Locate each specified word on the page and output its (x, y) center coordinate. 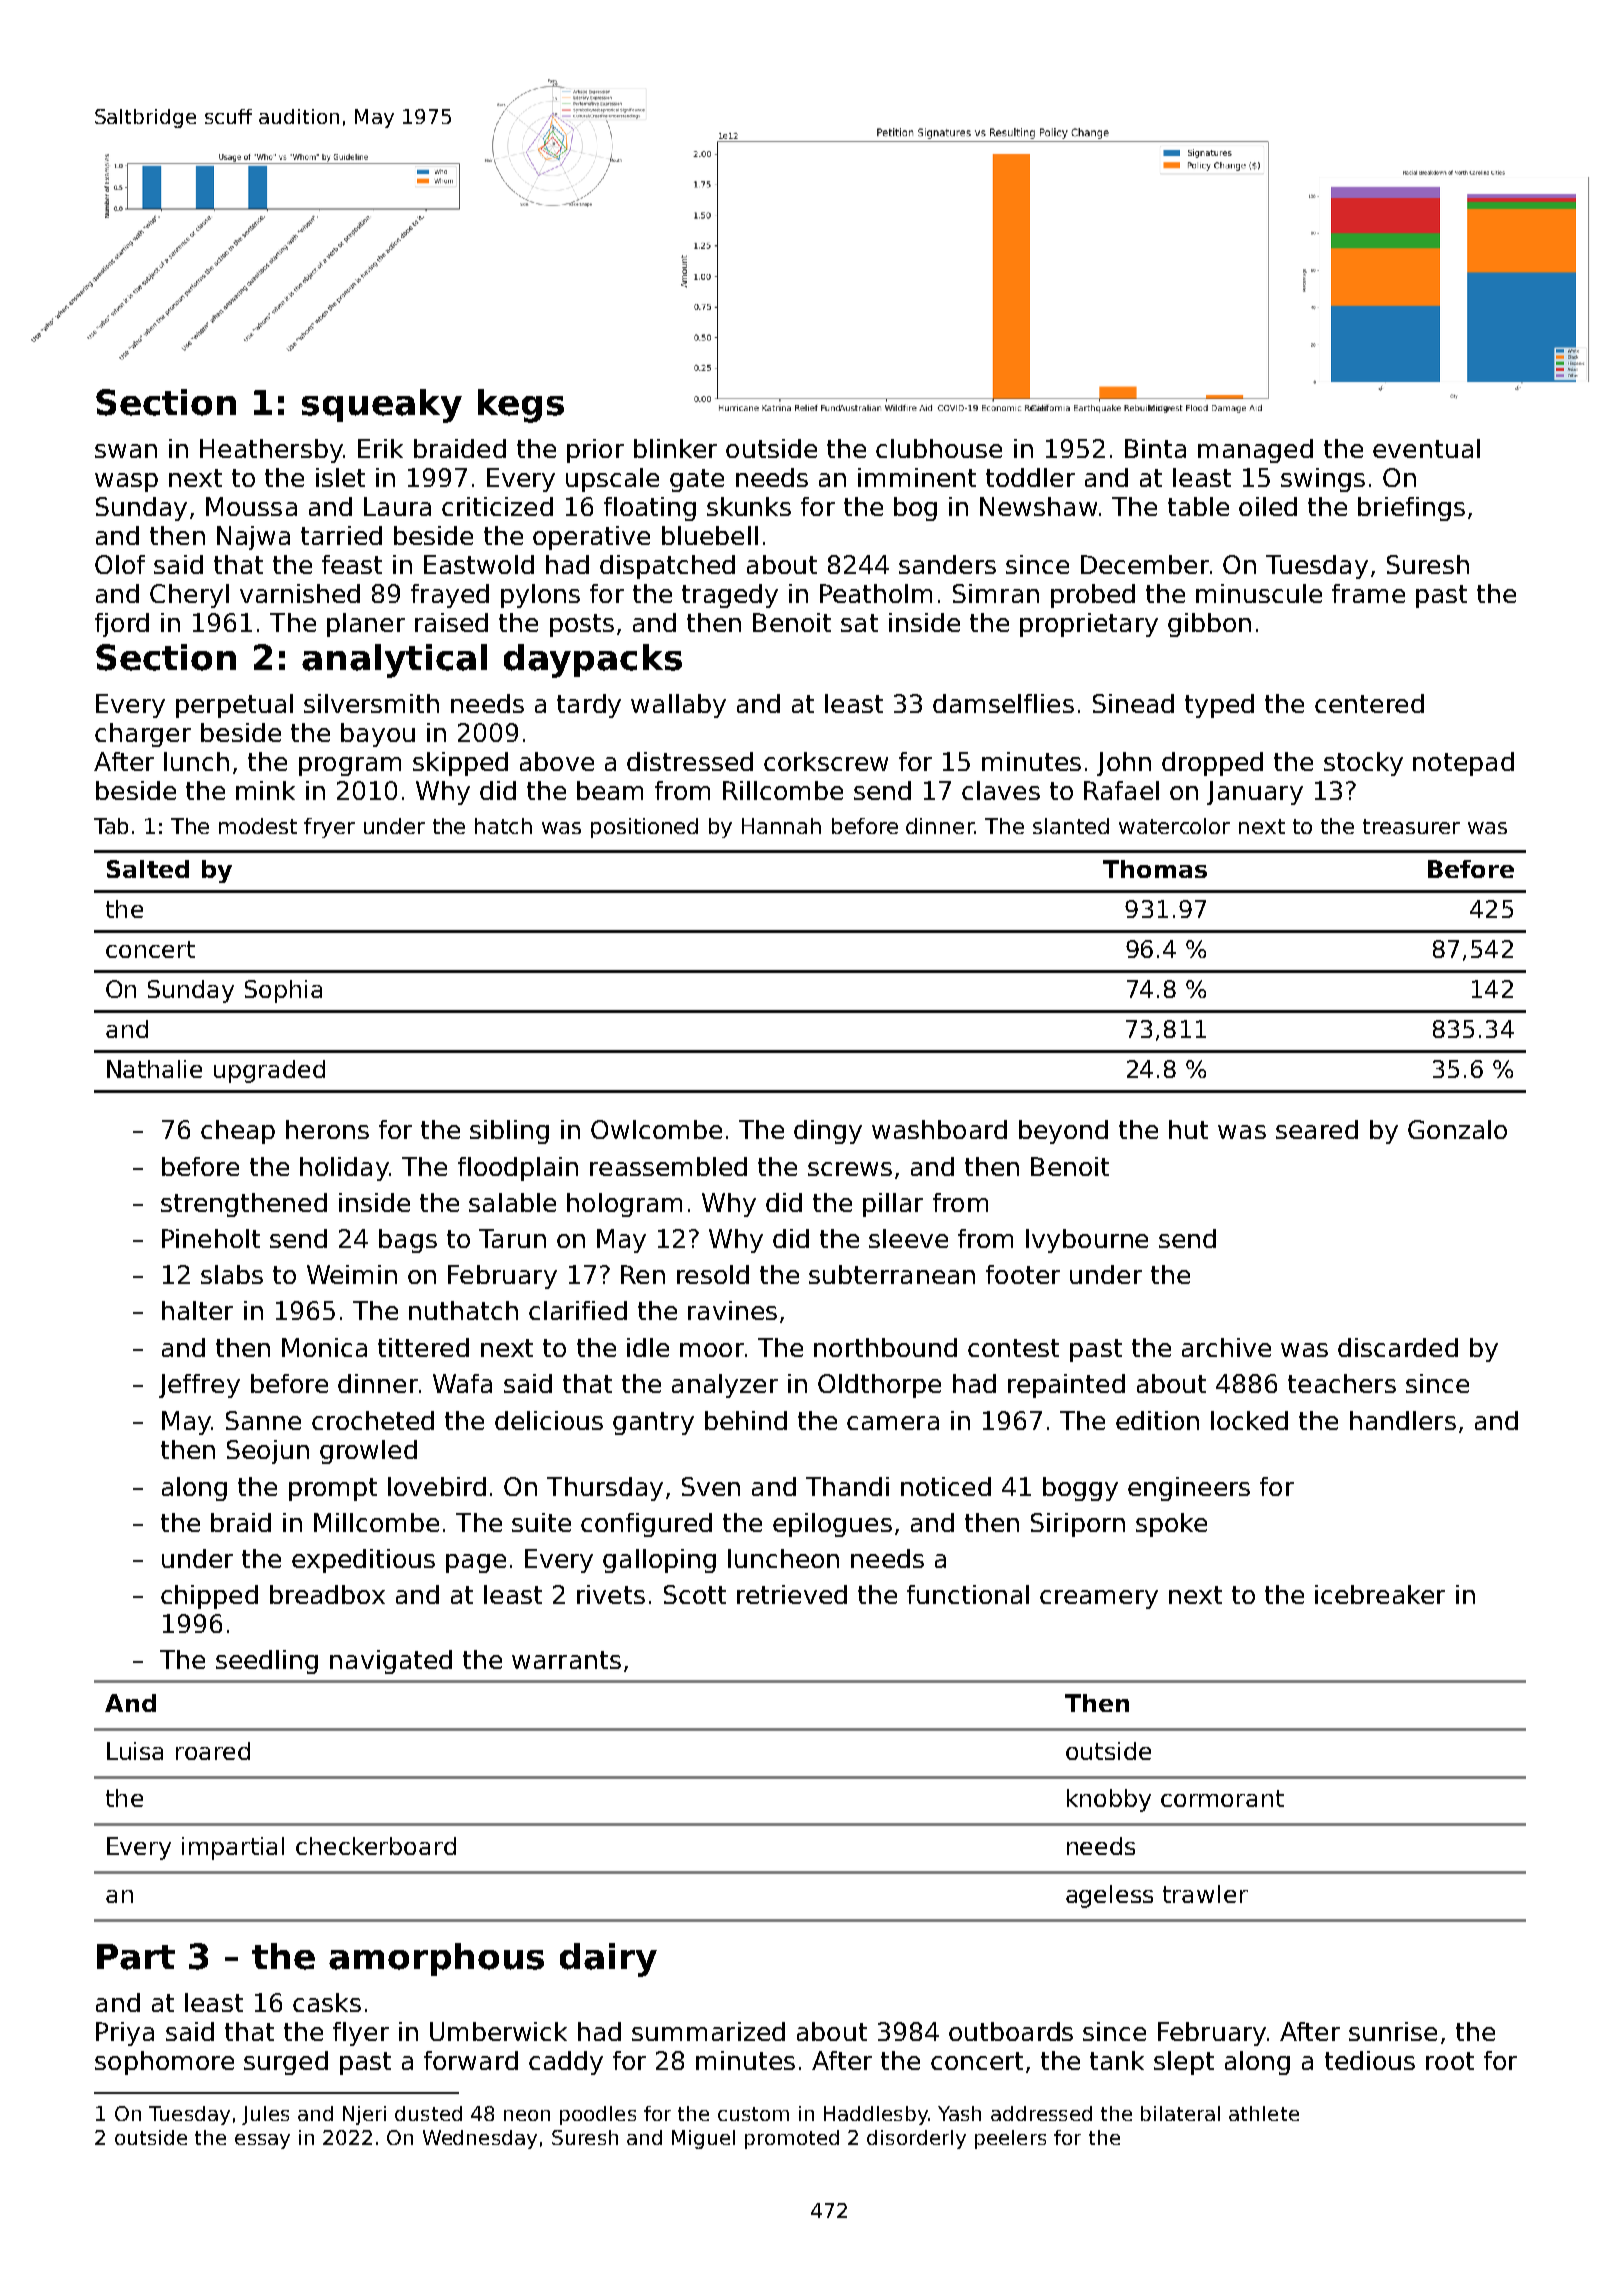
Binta (1155, 448)
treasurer (1411, 826)
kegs (521, 406)
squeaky (382, 406)
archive (1226, 1347)
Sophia (283, 991)
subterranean (892, 1274)
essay (262, 2141)
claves (1001, 790)
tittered (423, 1347)
